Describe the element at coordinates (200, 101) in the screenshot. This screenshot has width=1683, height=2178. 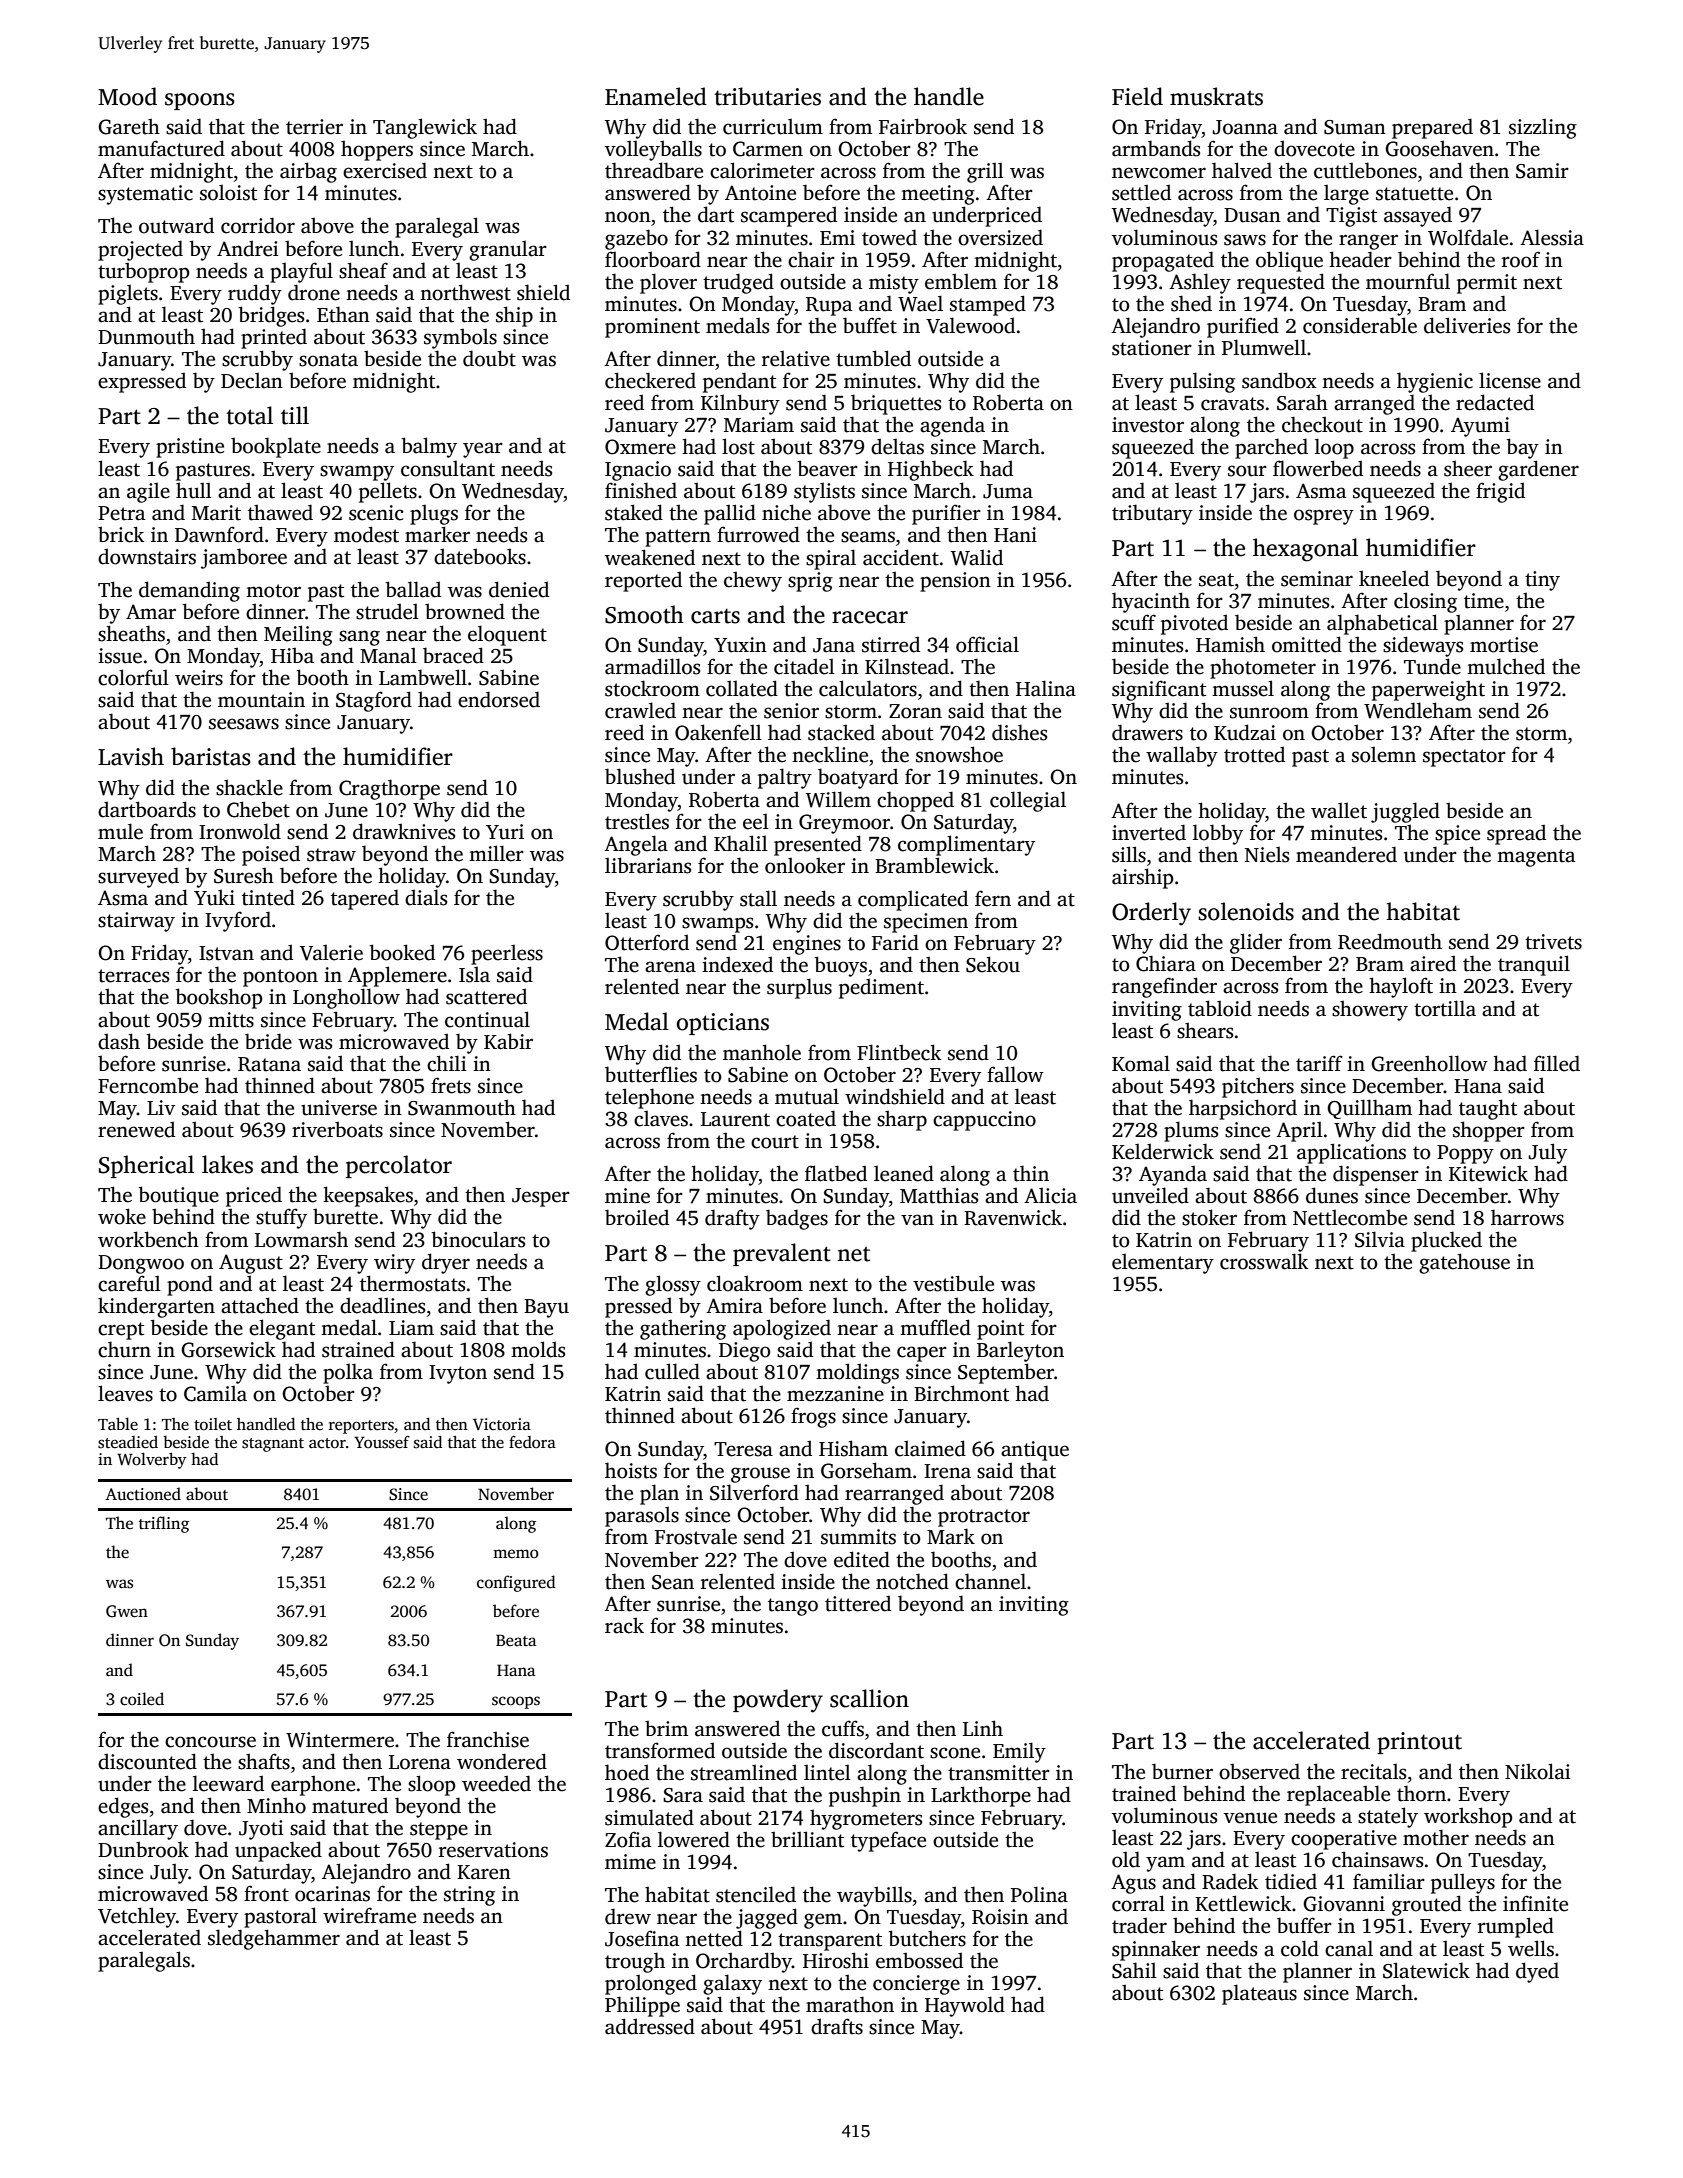
I see `spoons` at that location.
